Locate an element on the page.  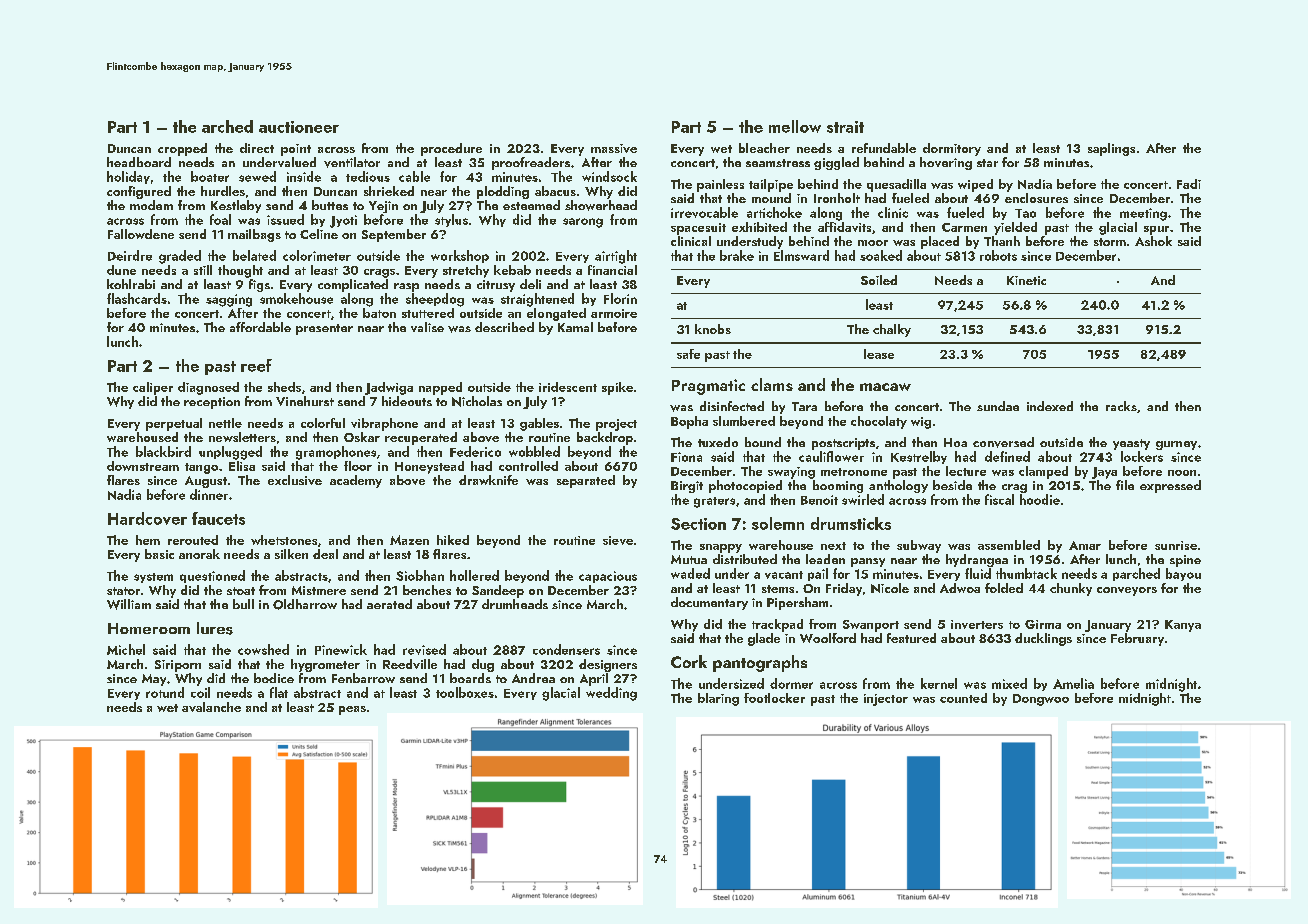
Celine is located at coordinates (319, 234).
